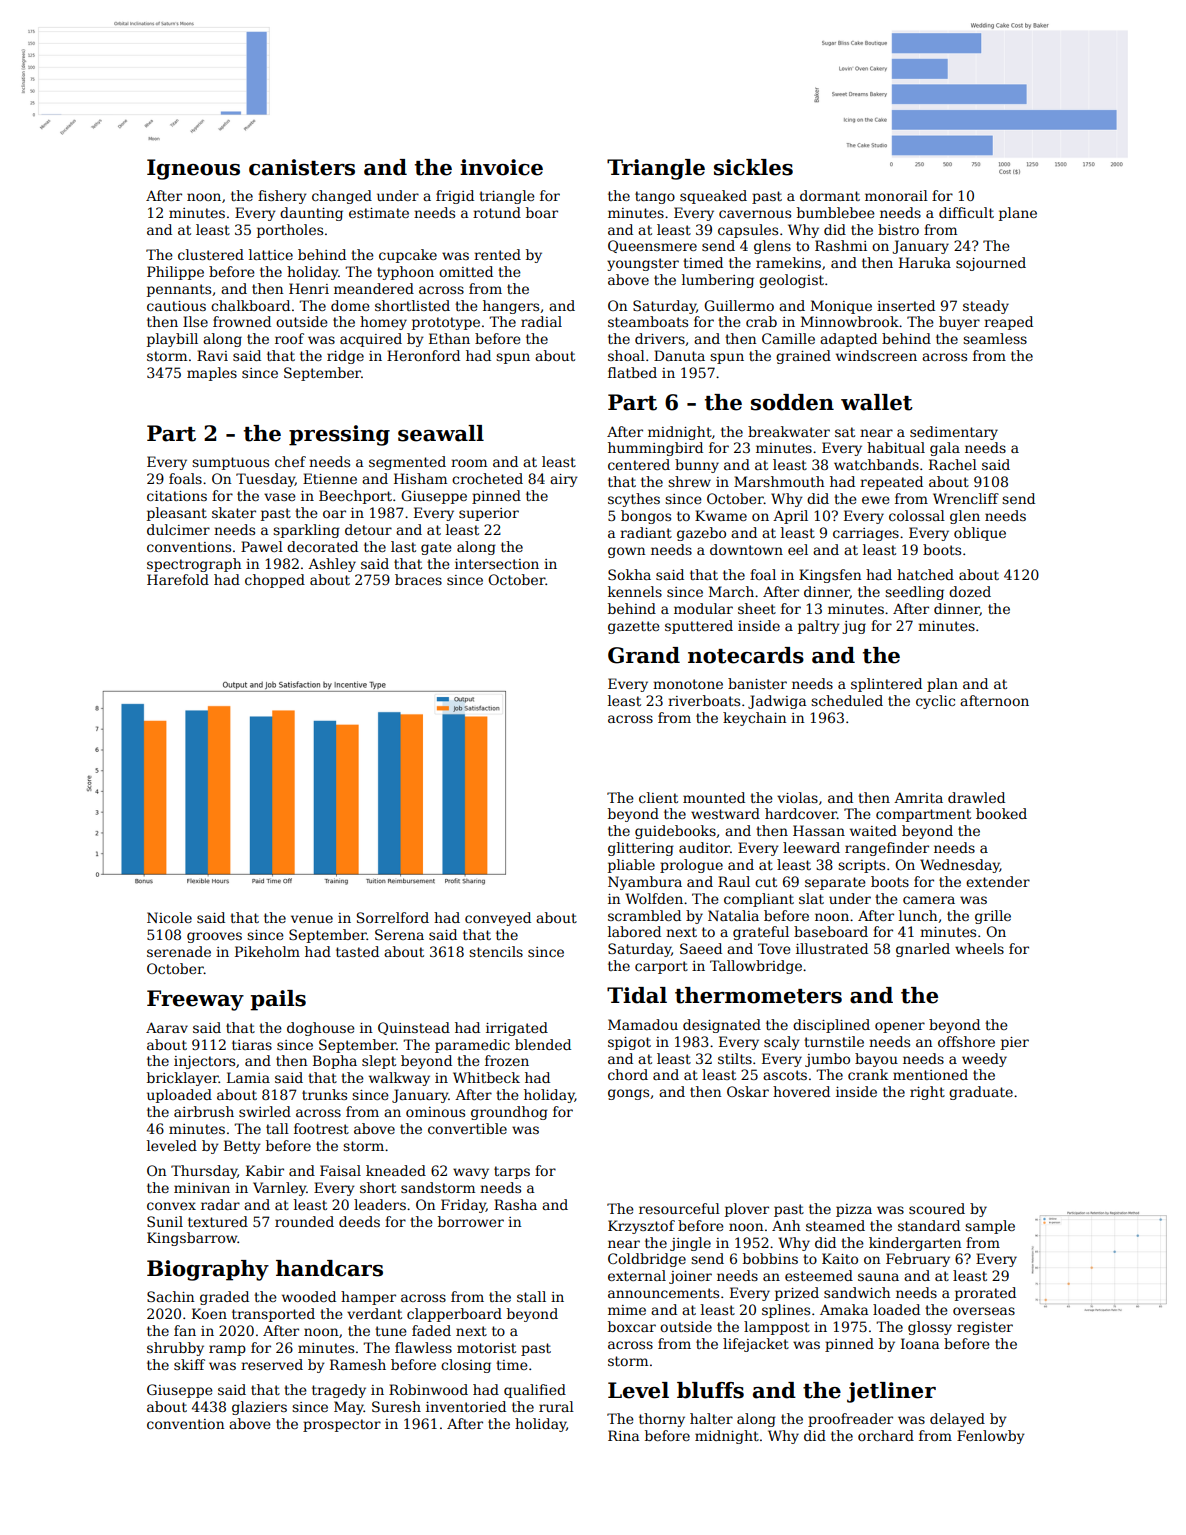 Image resolution: width=1186 pixels, height=1535 pixels. I want to click on Sorrelford, so click(393, 917).
